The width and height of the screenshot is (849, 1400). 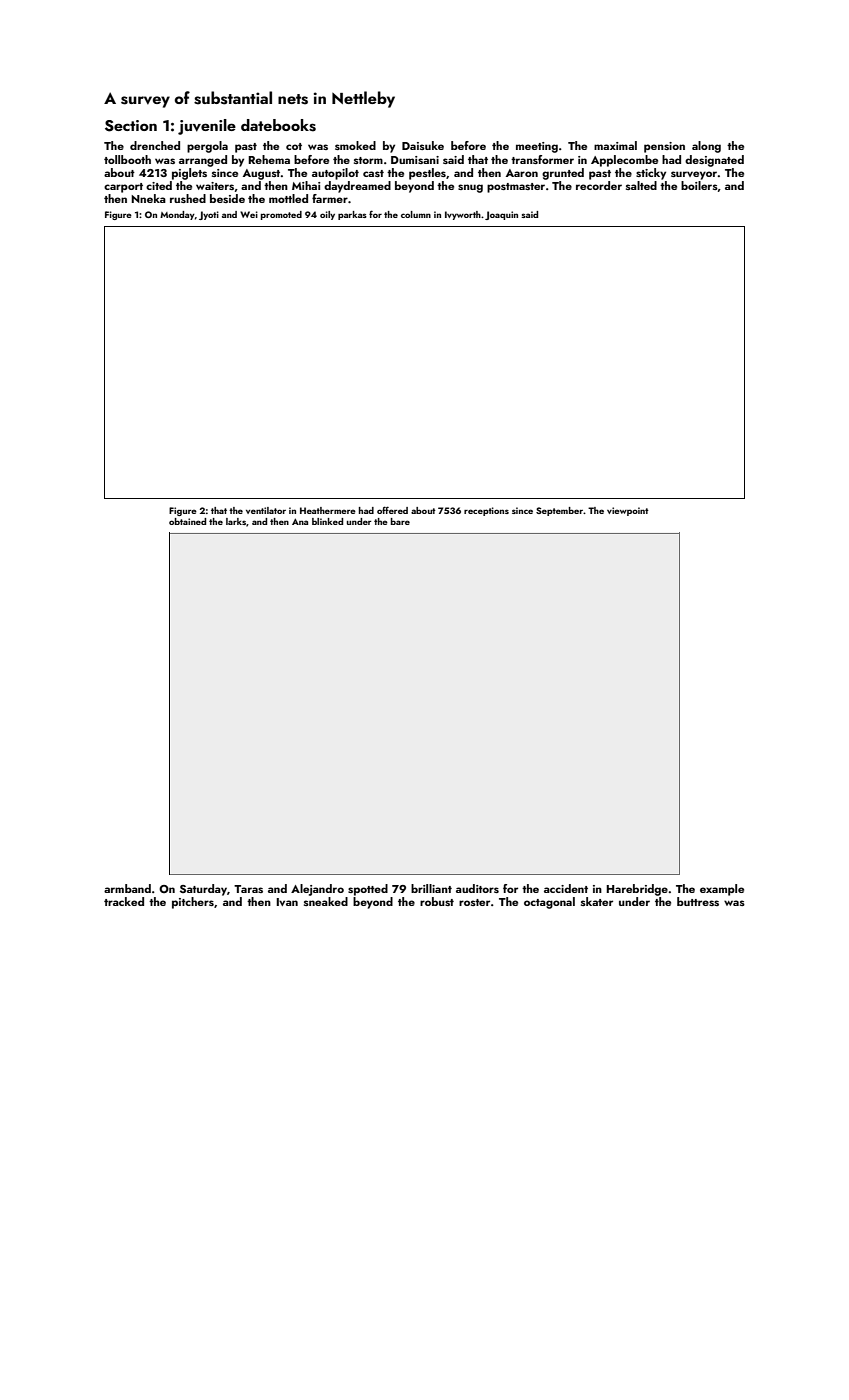 I want to click on column, so click(x=416, y=214).
